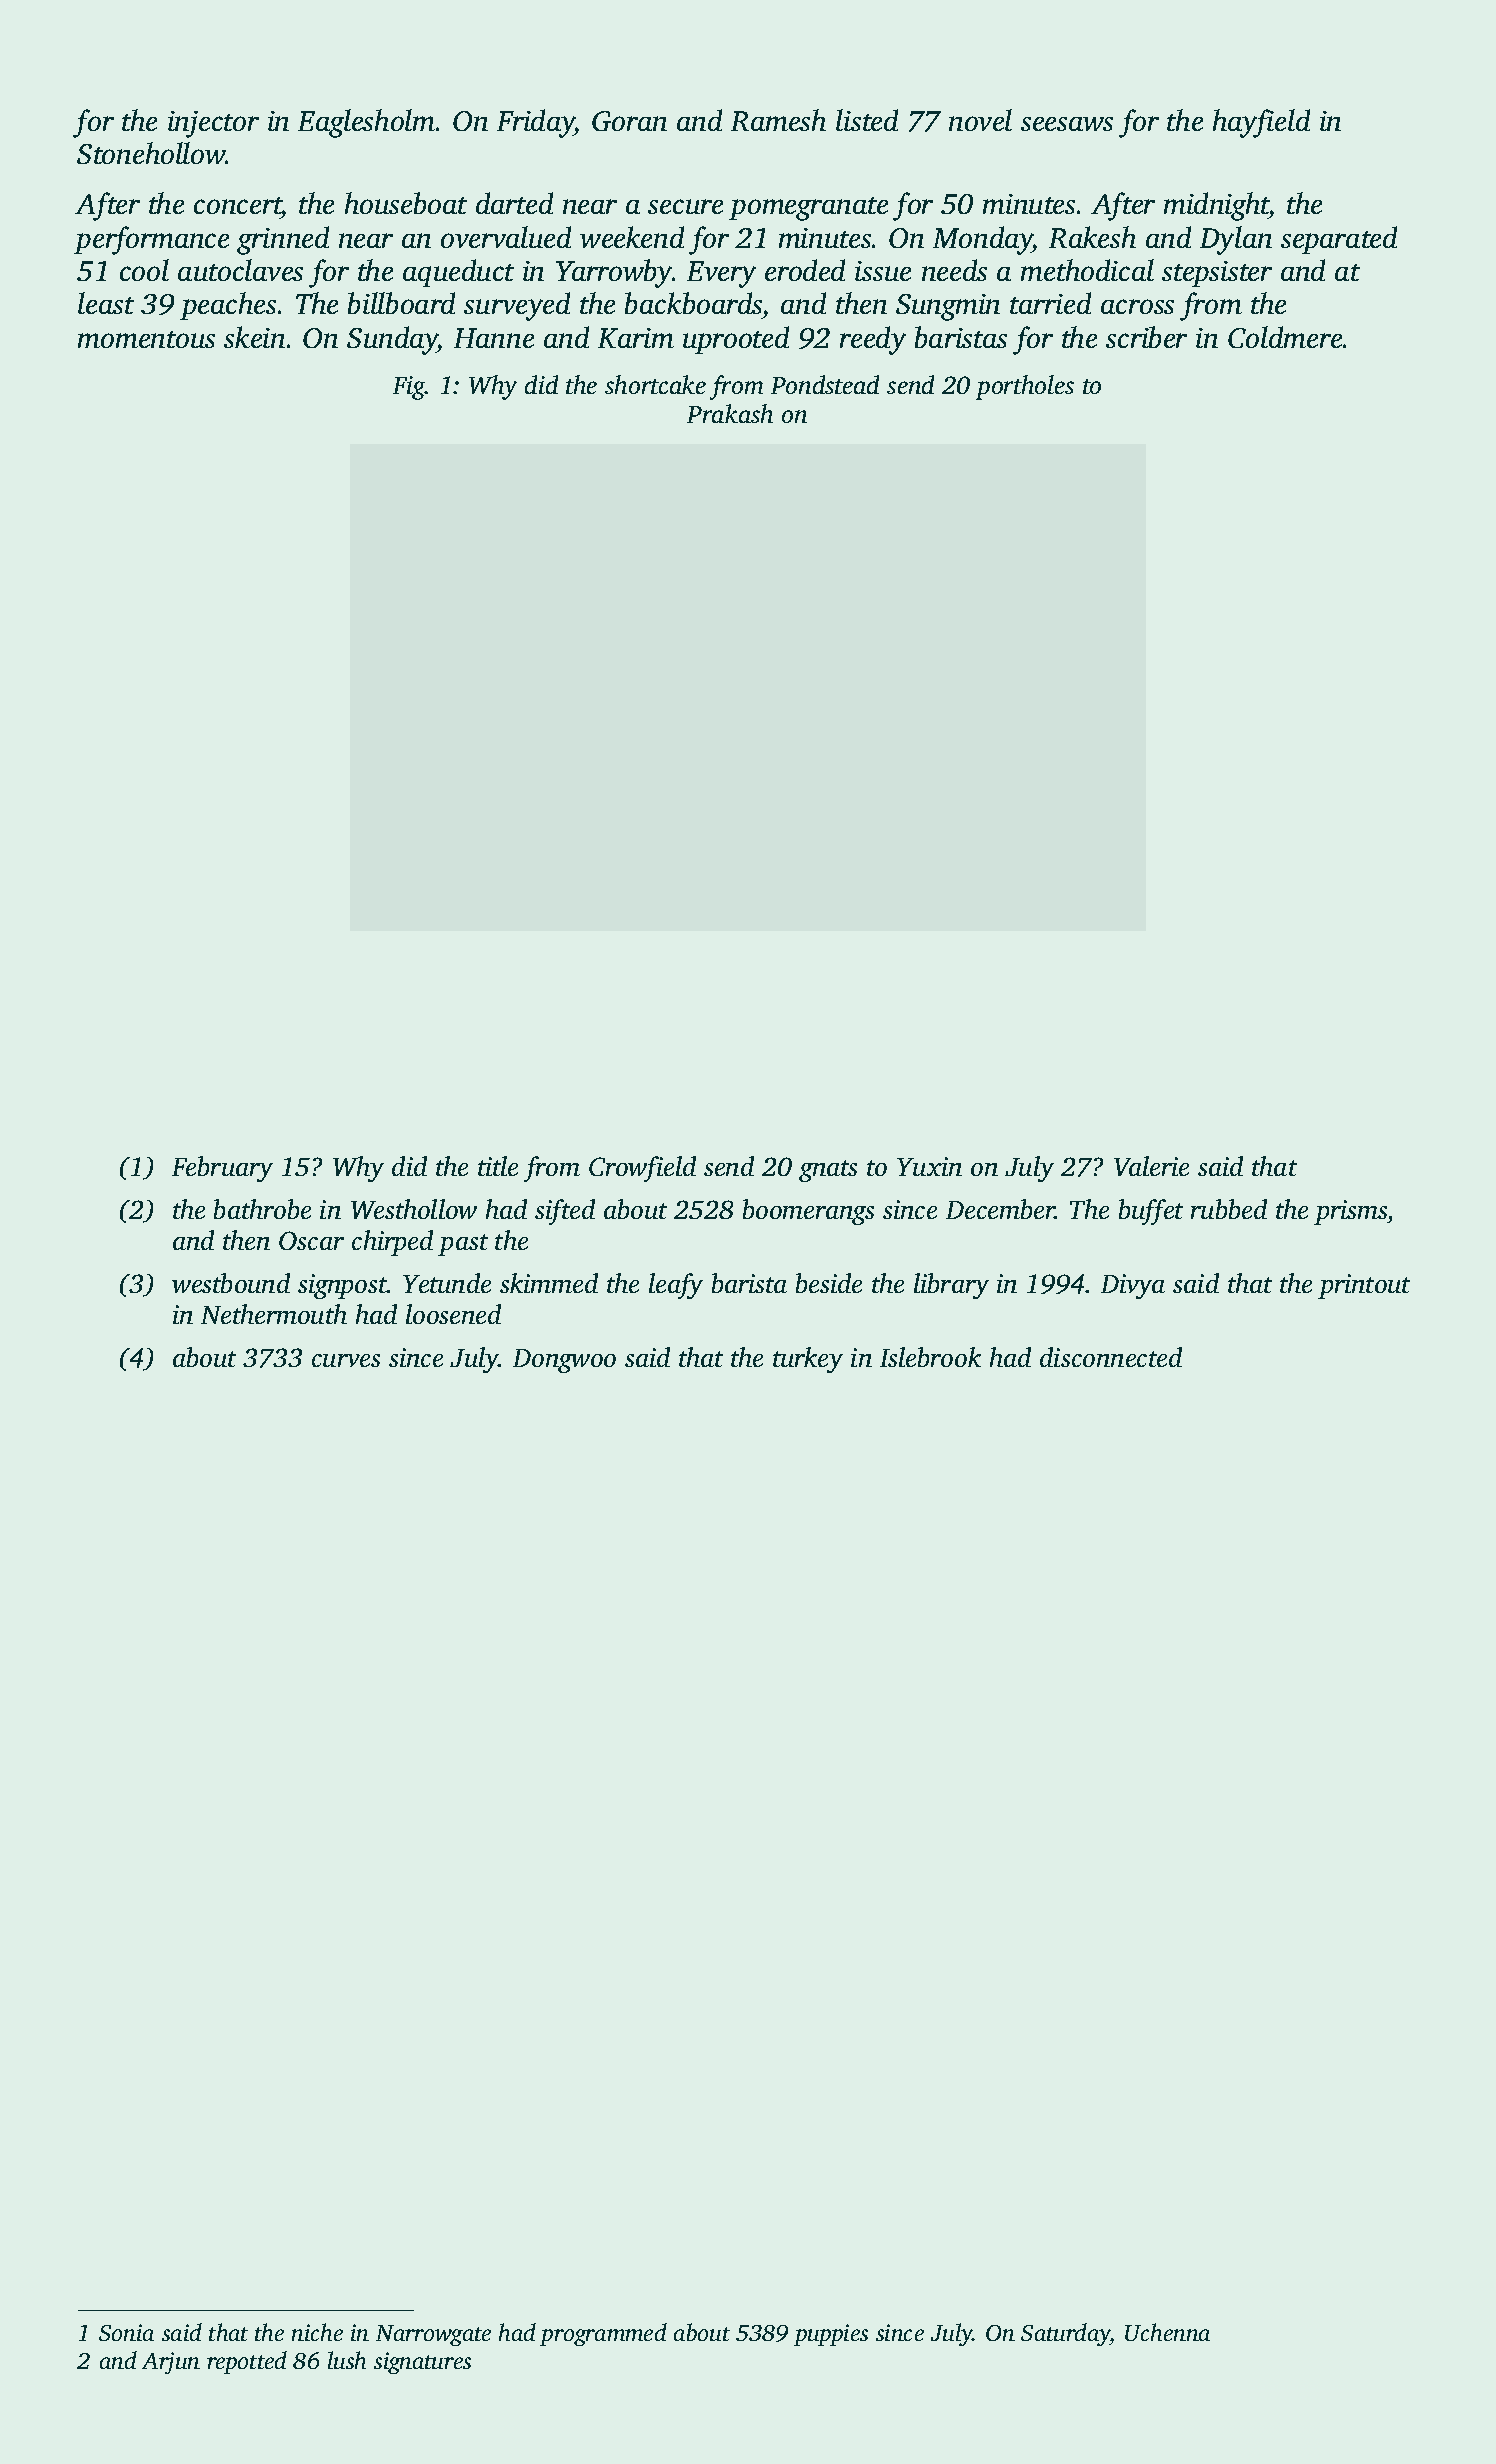  Describe the element at coordinates (317, 2332) in the screenshot. I see `niche` at that location.
